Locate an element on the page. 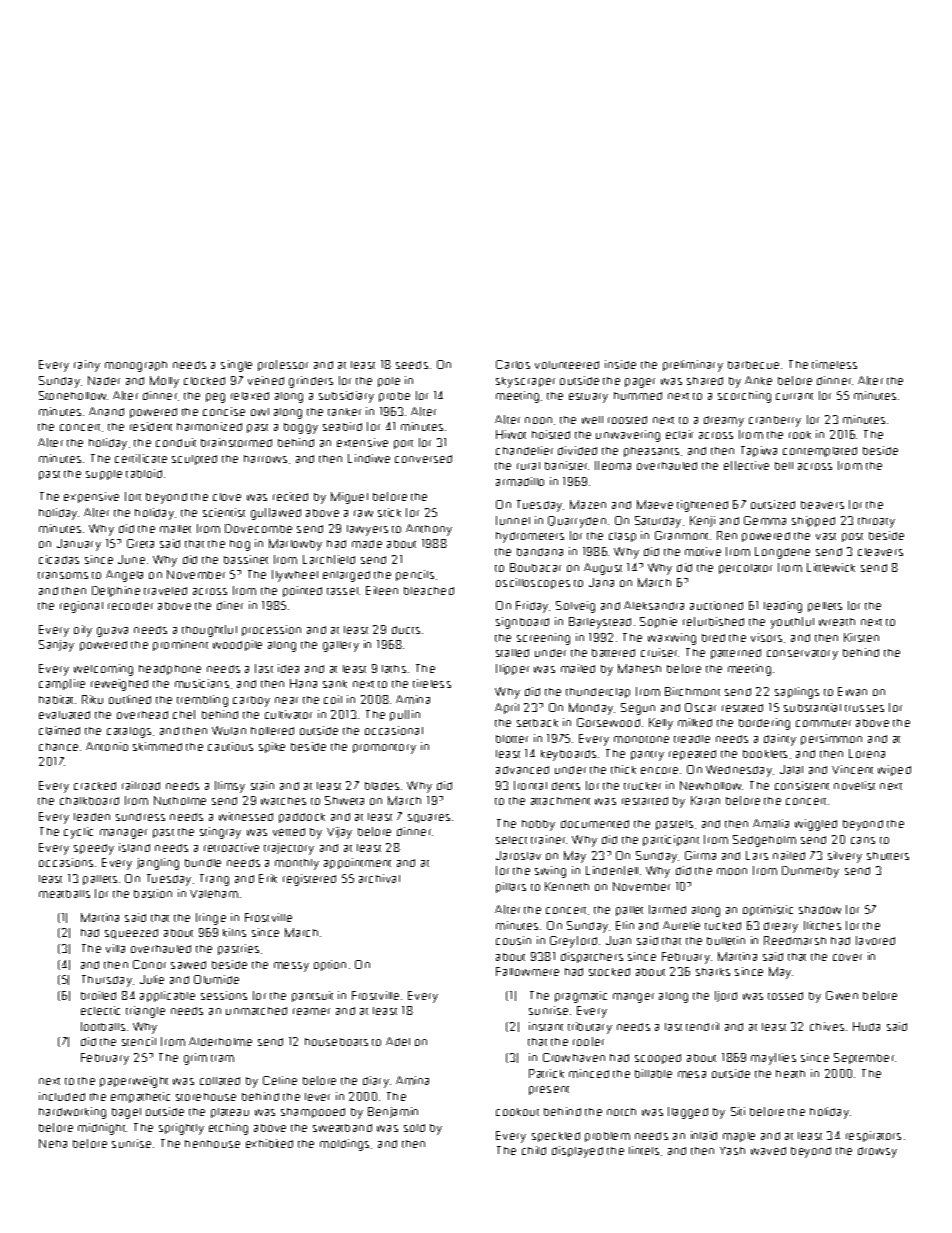 The image size is (952, 1233). drowsy is located at coordinates (877, 1152).
